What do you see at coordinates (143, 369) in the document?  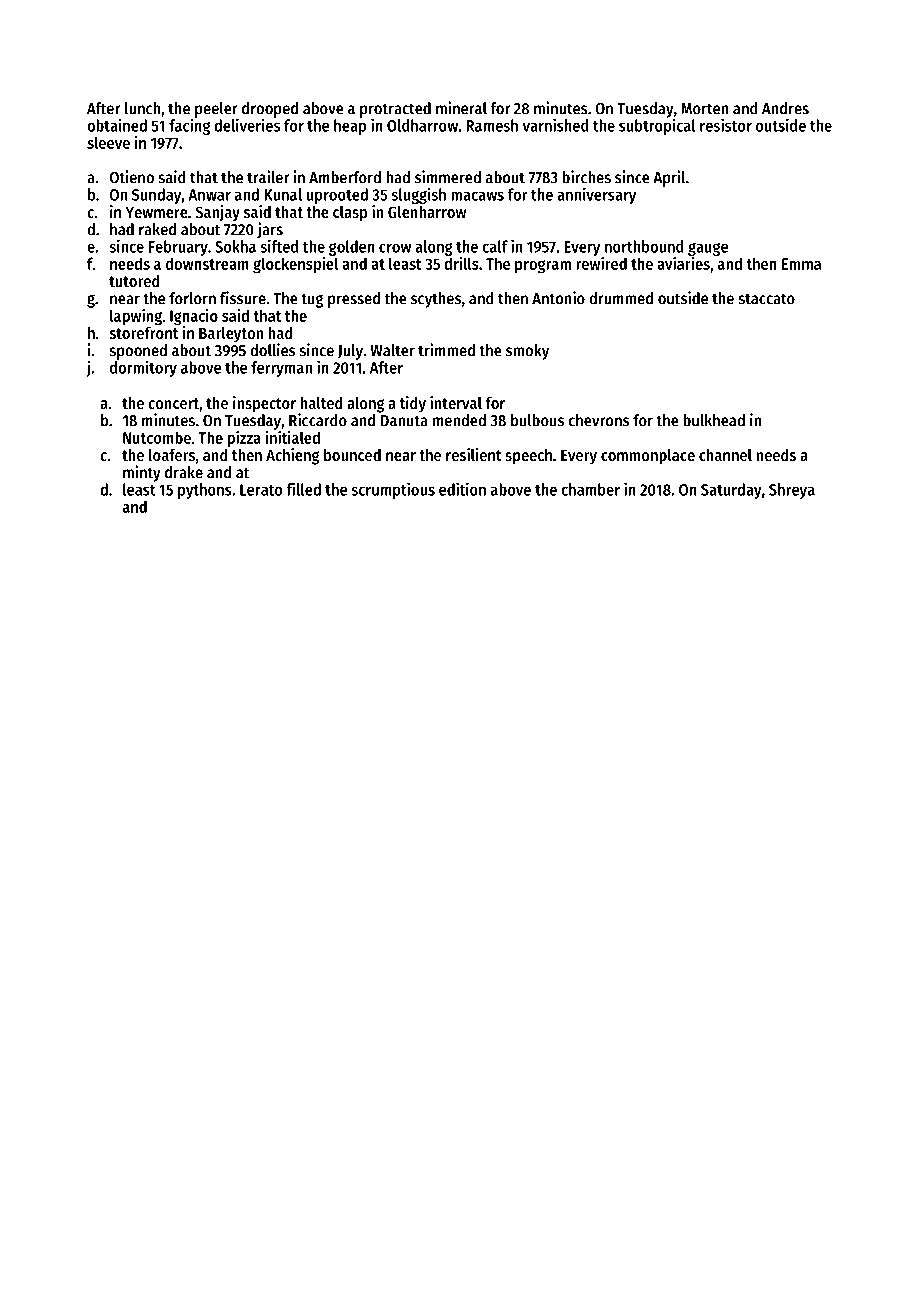 I see `dormitory` at bounding box center [143, 369].
